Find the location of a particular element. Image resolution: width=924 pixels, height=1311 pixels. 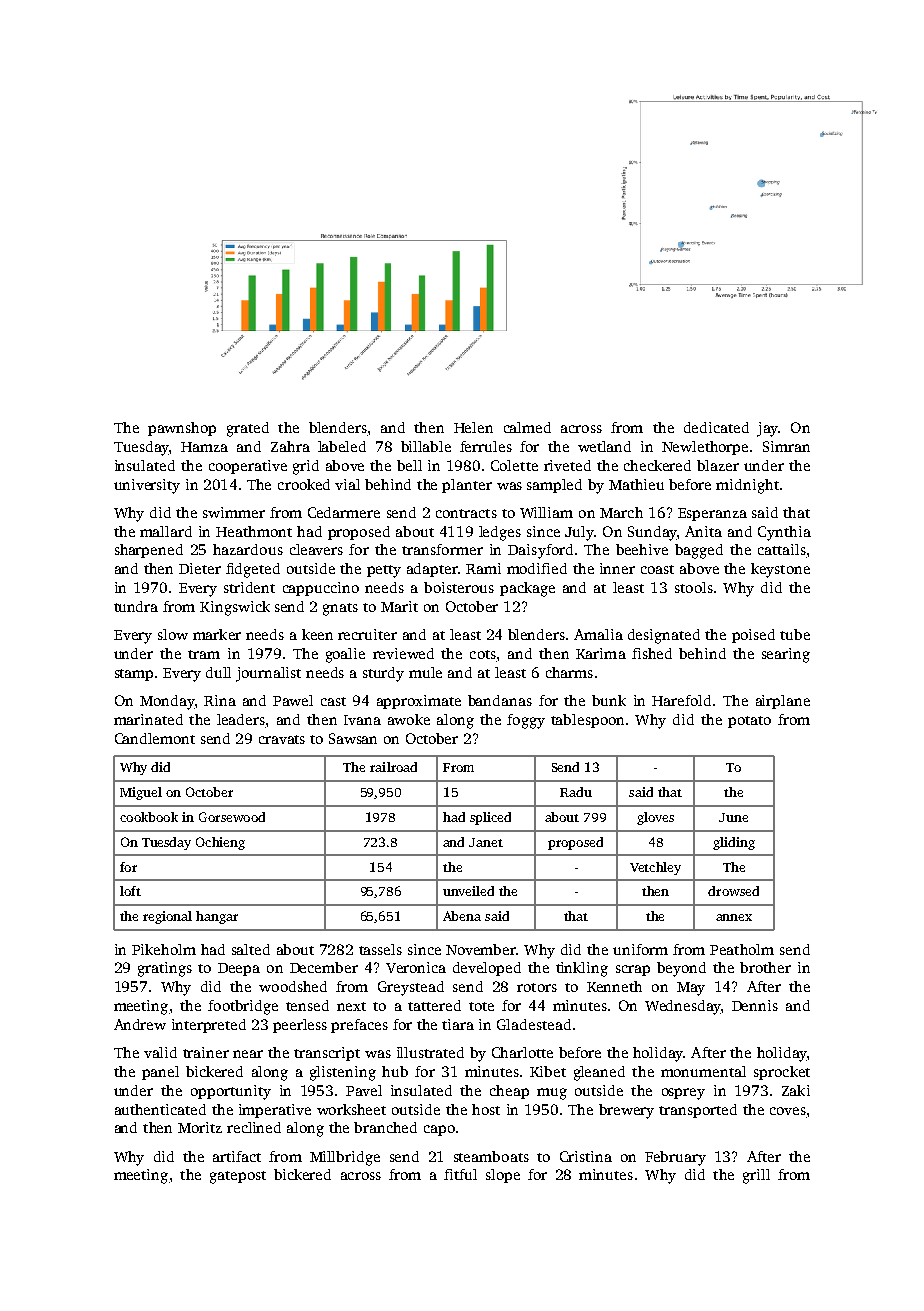

designated is located at coordinates (664, 636).
